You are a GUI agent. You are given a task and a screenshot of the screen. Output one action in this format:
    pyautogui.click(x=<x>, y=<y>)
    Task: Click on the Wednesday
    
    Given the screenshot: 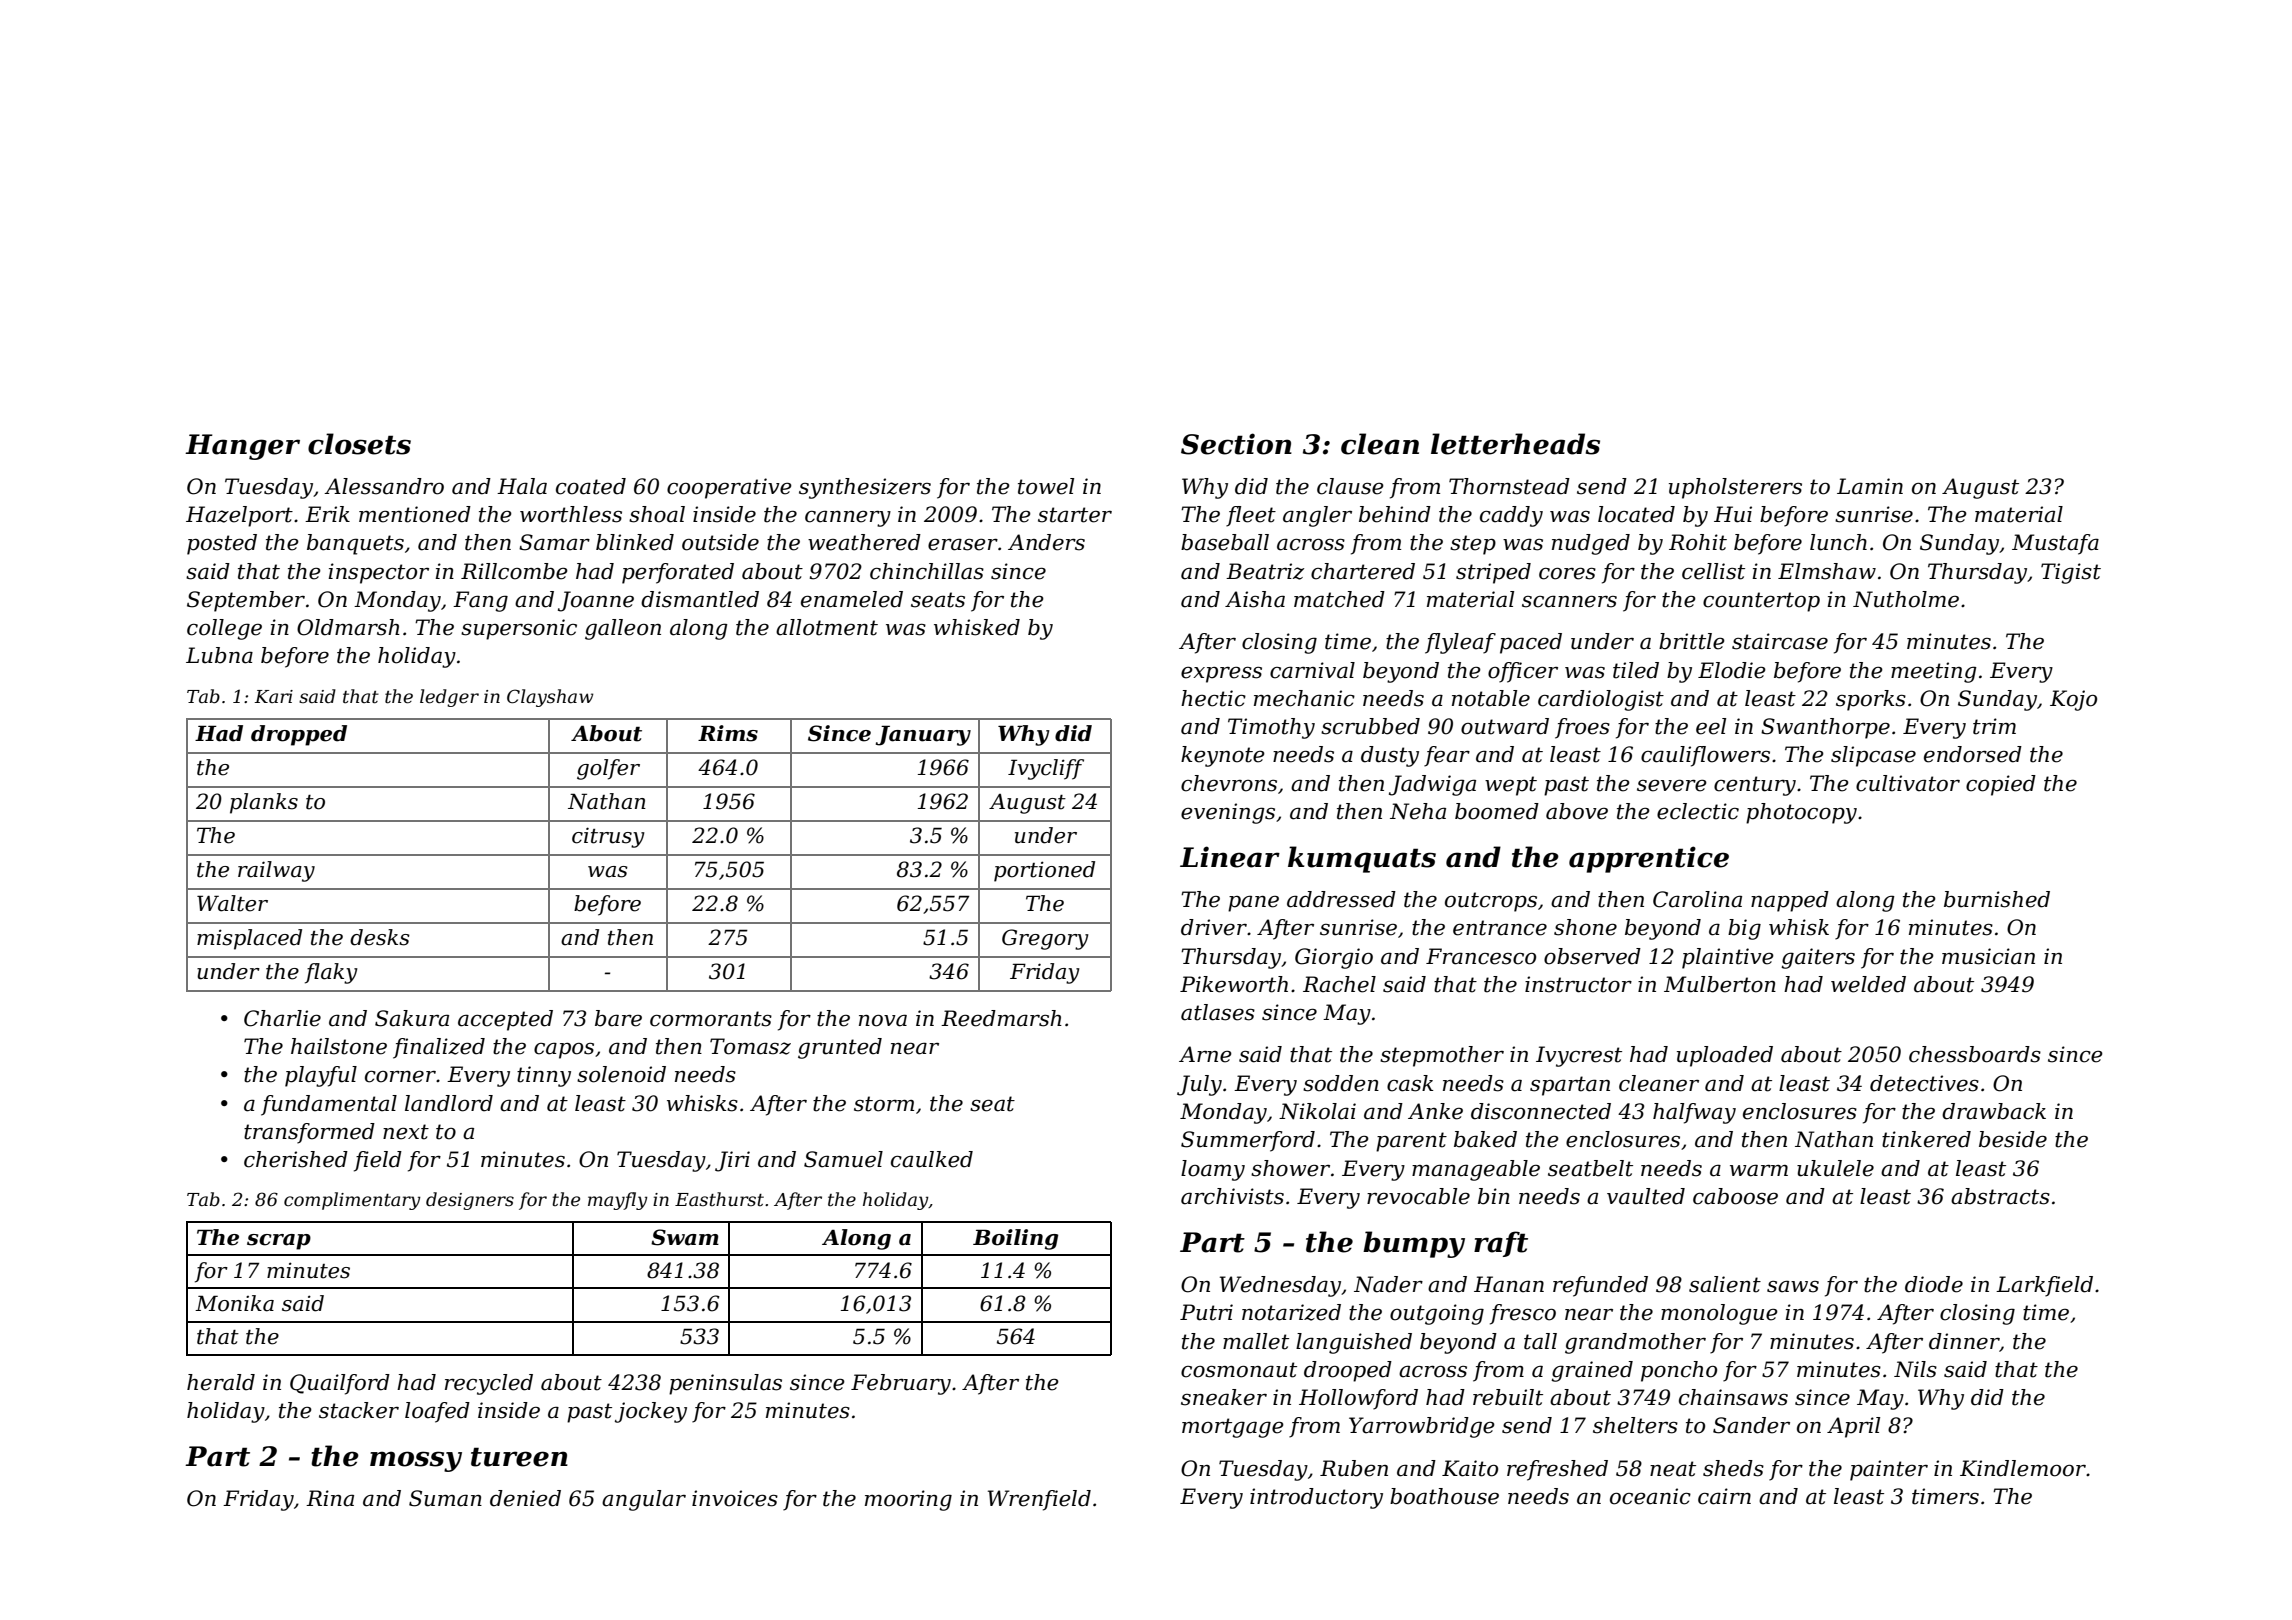 What is the action you would take?
    pyautogui.click(x=1280, y=1286)
